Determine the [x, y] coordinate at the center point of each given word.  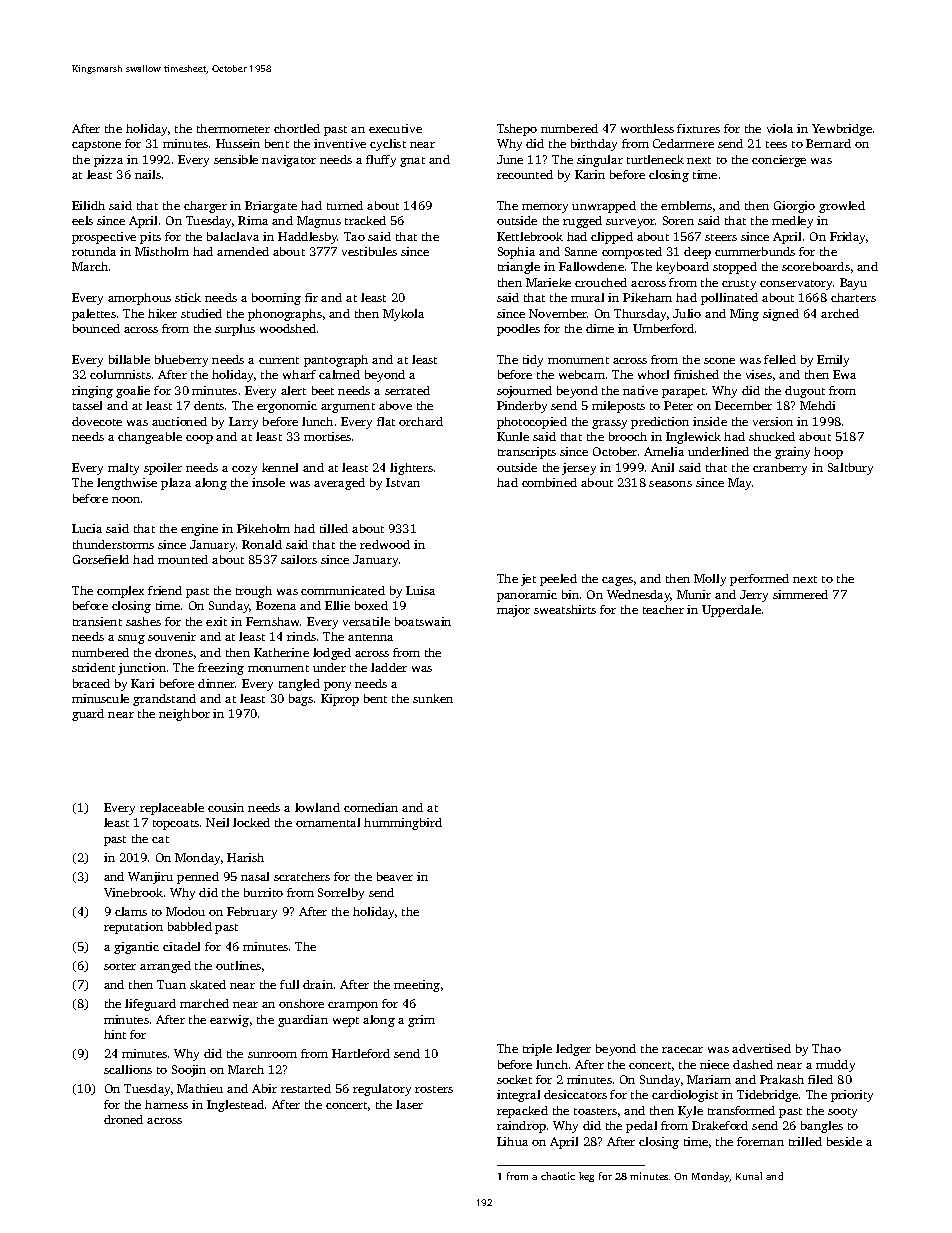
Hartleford [361, 1053]
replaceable [172, 809]
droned [123, 1119]
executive [395, 128]
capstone [96, 146]
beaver [395, 876]
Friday [847, 238]
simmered [800, 594]
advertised [761, 1048]
